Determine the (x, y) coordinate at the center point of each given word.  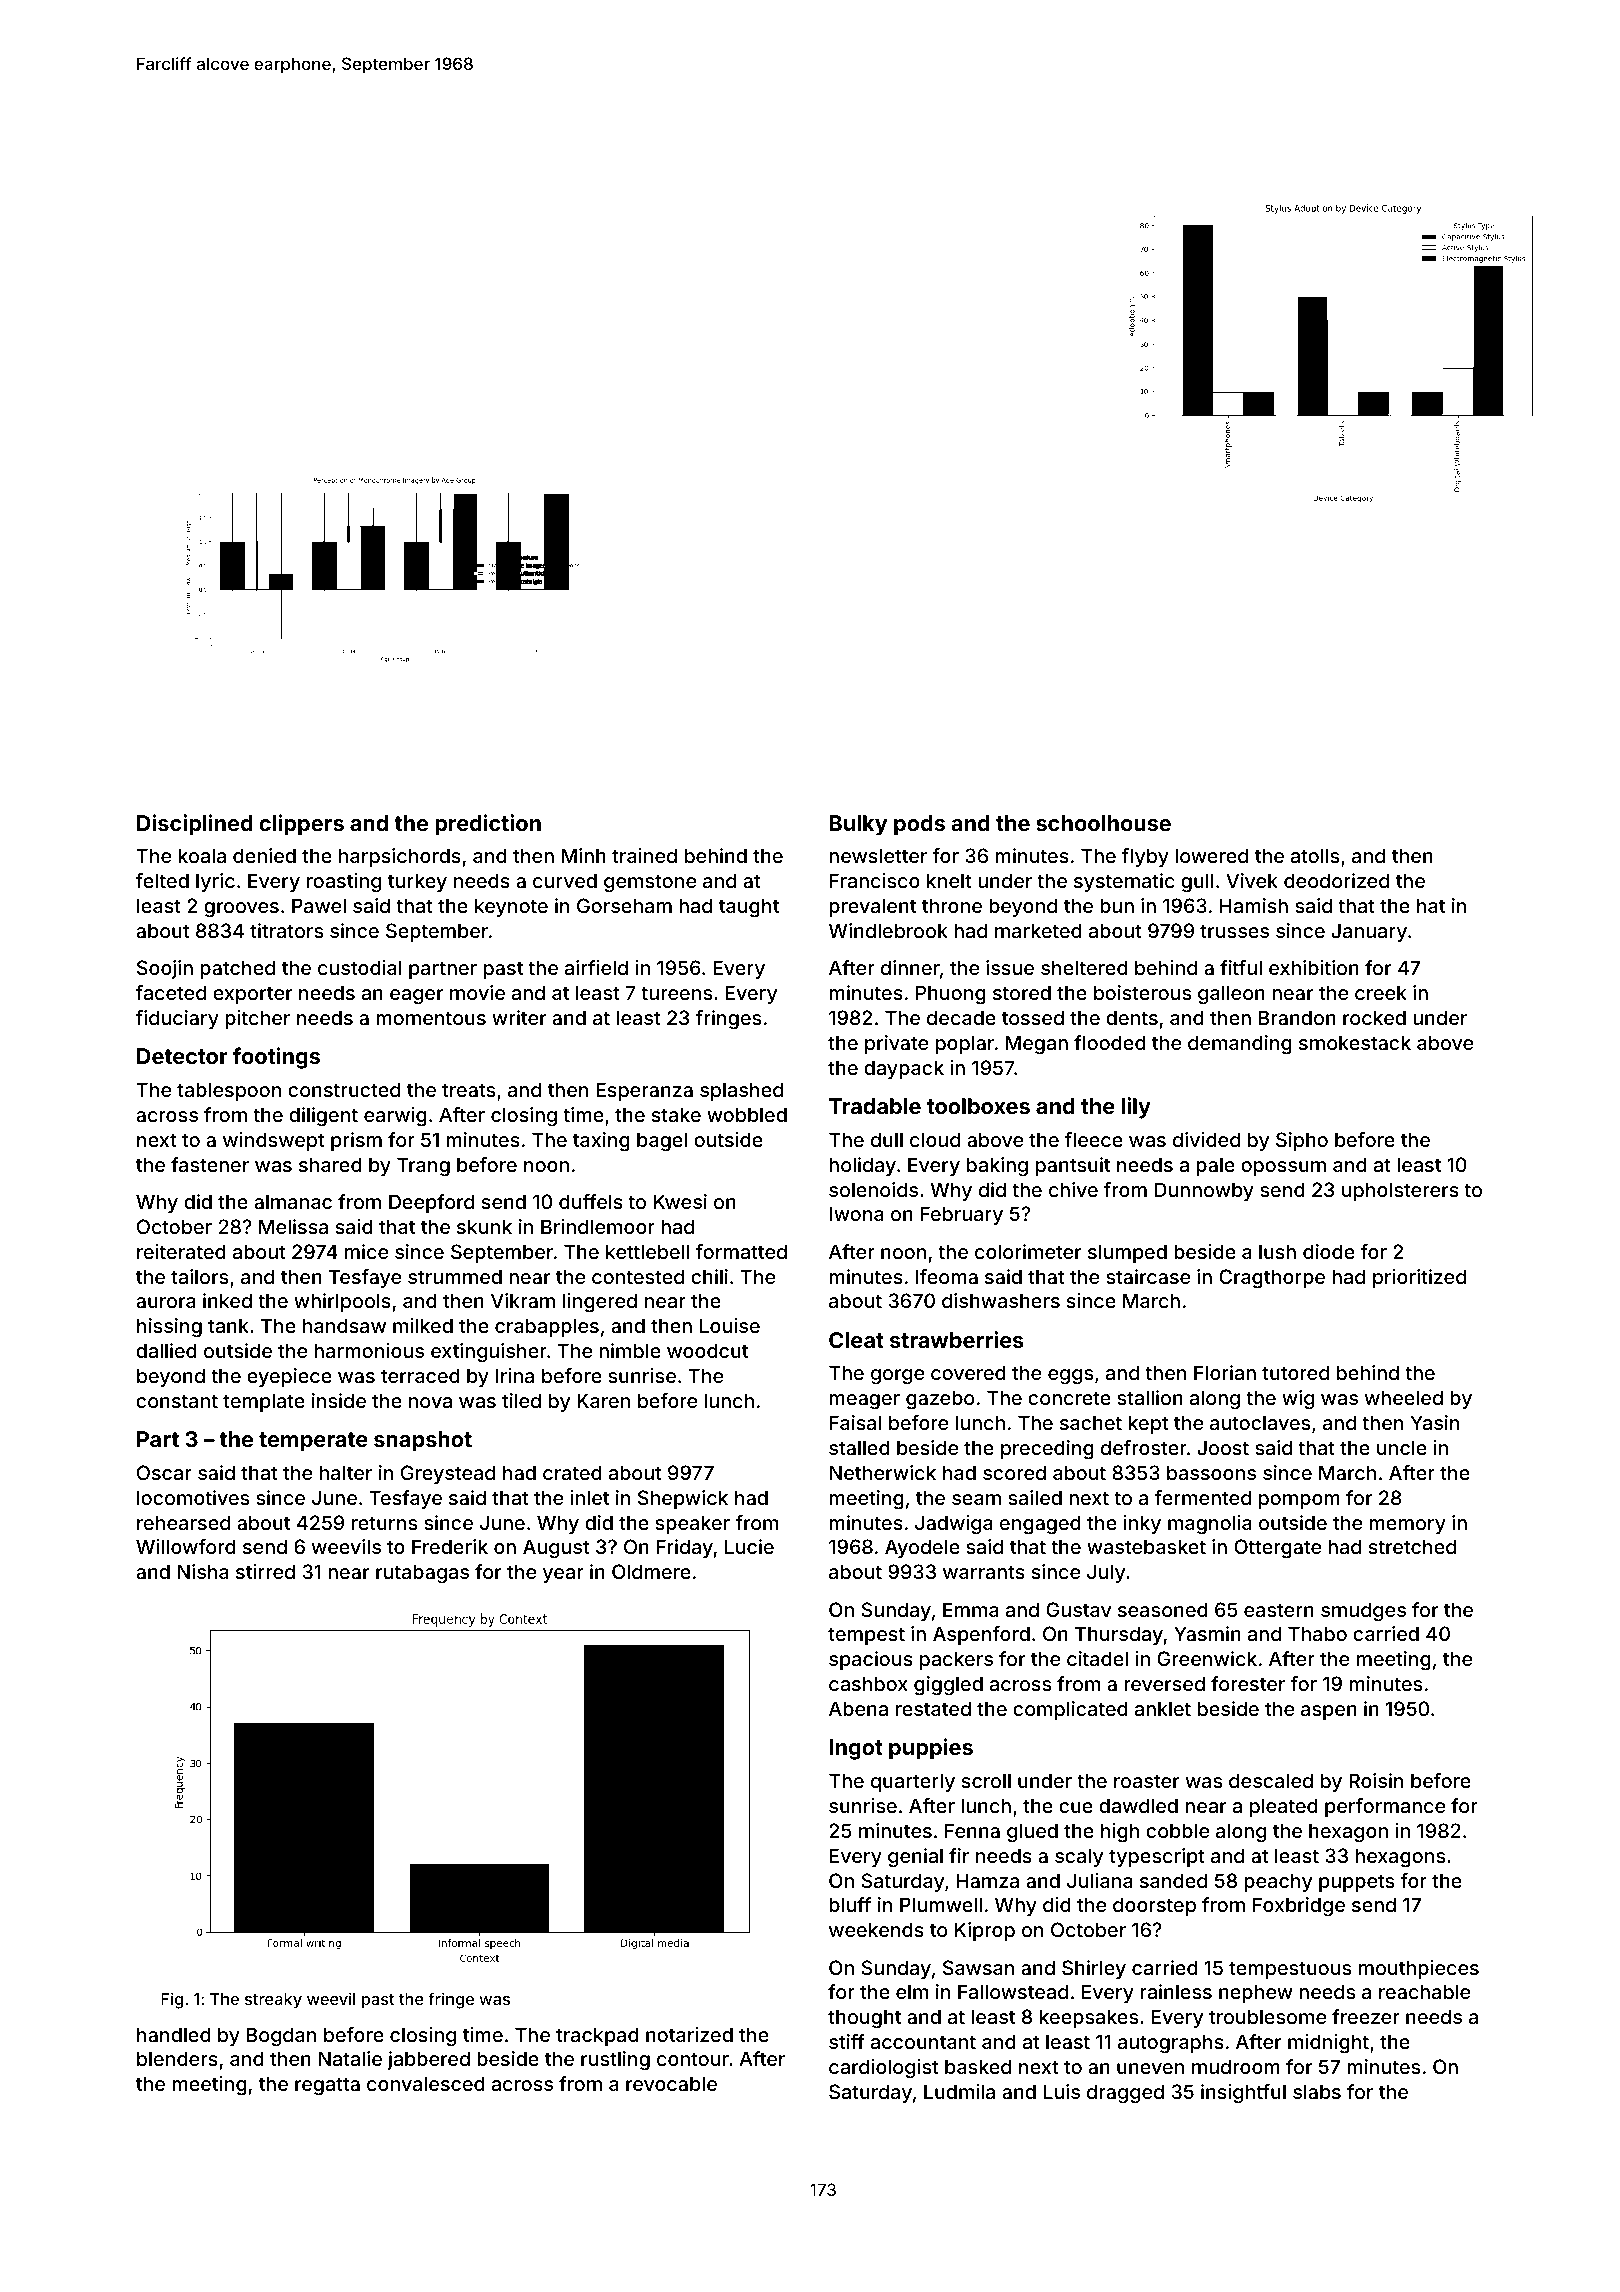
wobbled (747, 1114)
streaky (273, 2001)
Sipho (1302, 1141)
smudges (1363, 1611)
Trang (423, 1166)
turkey (417, 882)
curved (565, 880)
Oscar (164, 1472)
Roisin (1376, 1780)
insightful (1243, 2093)
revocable (671, 2083)
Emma (971, 1609)
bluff (850, 1904)
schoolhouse (1103, 823)
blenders (177, 2058)
